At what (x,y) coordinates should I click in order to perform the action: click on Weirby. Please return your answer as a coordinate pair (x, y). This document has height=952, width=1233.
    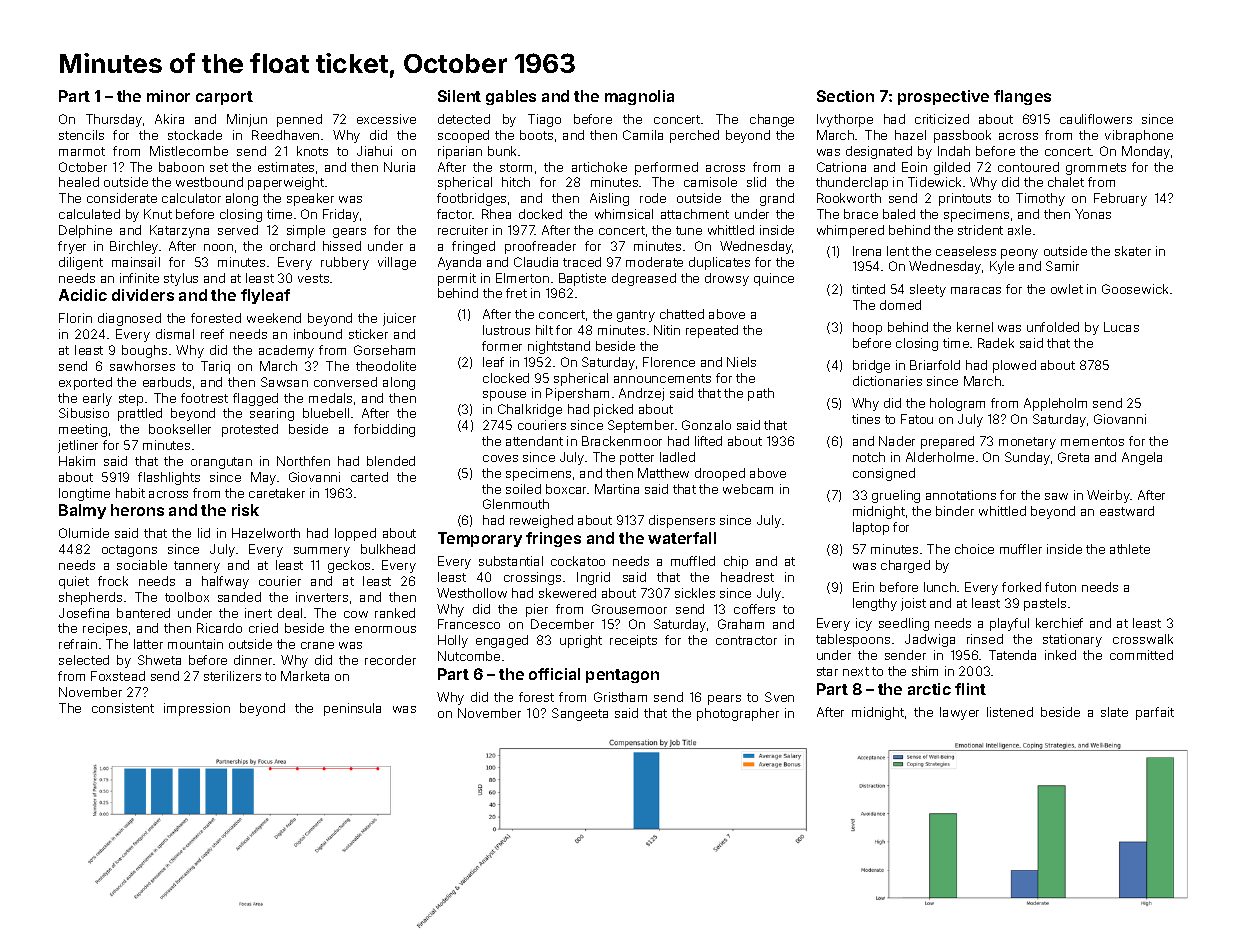
    Looking at the image, I should click on (1109, 496).
